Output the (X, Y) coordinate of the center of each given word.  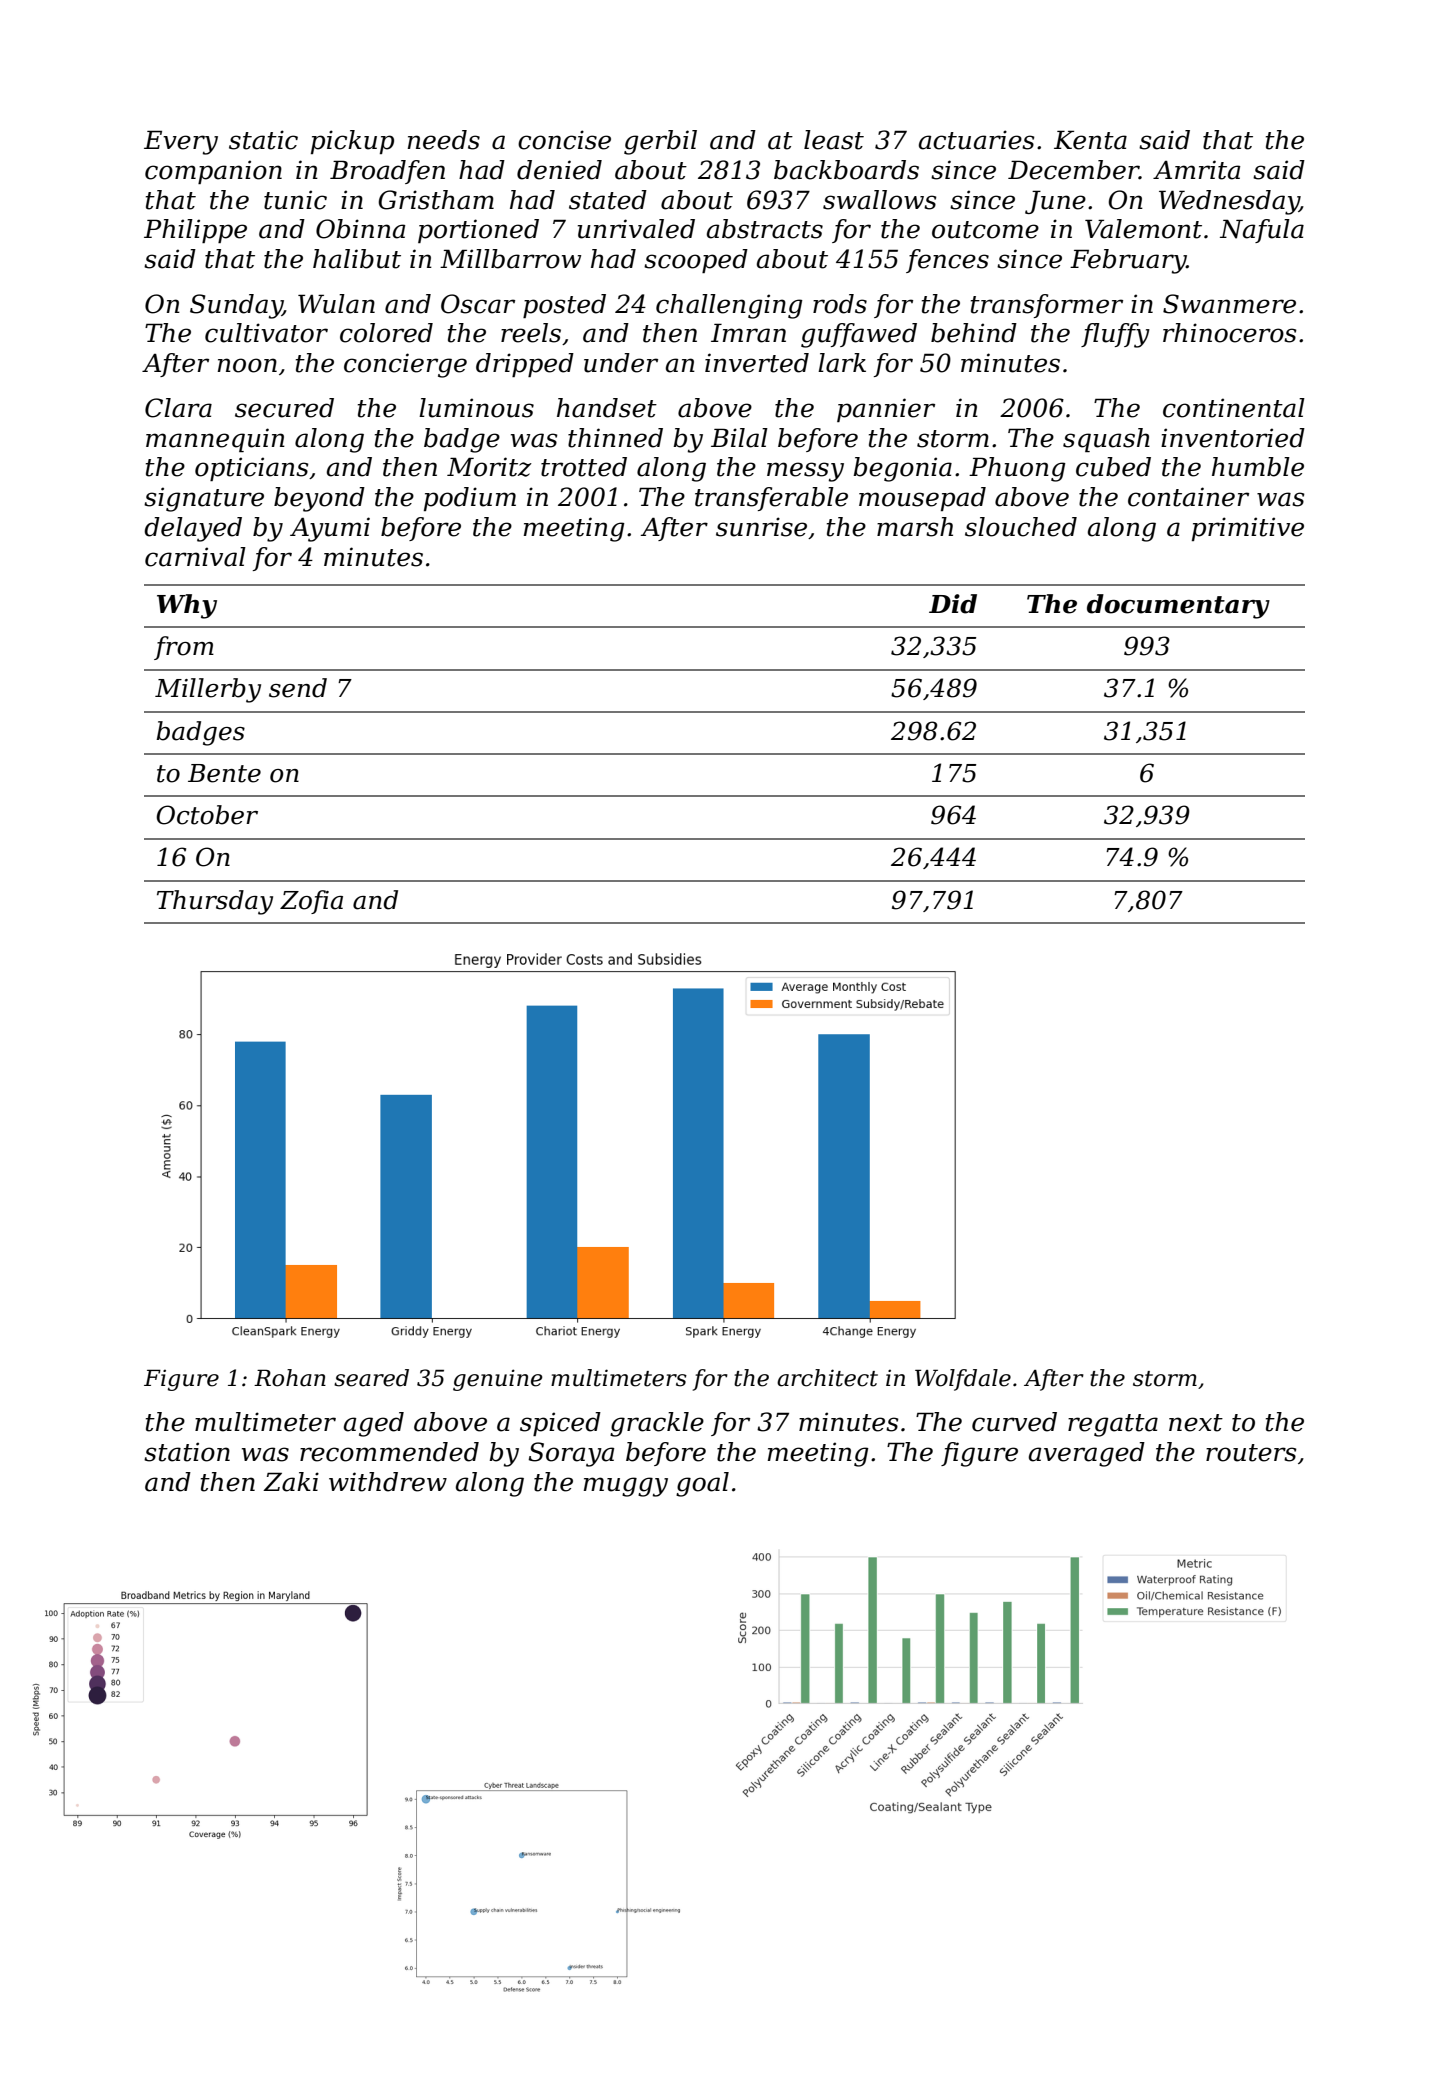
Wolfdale (963, 1380)
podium (470, 499)
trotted (584, 467)
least (834, 140)
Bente (224, 773)
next (1196, 1423)
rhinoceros (1230, 333)
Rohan (290, 1378)
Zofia (311, 902)
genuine (497, 1380)
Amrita (1196, 170)
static (263, 140)
